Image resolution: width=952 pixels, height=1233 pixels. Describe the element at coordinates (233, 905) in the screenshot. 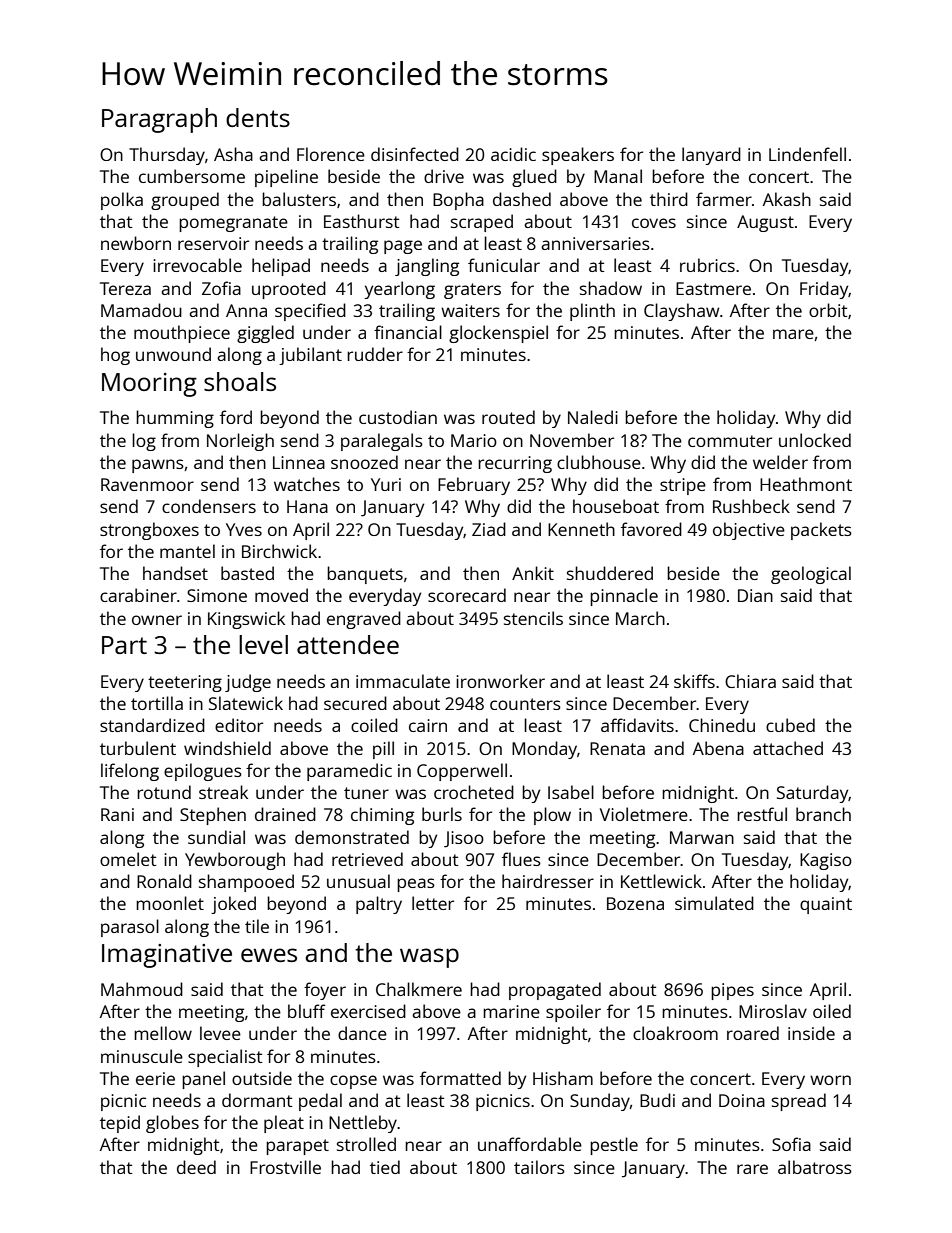

I see `joked` at that location.
